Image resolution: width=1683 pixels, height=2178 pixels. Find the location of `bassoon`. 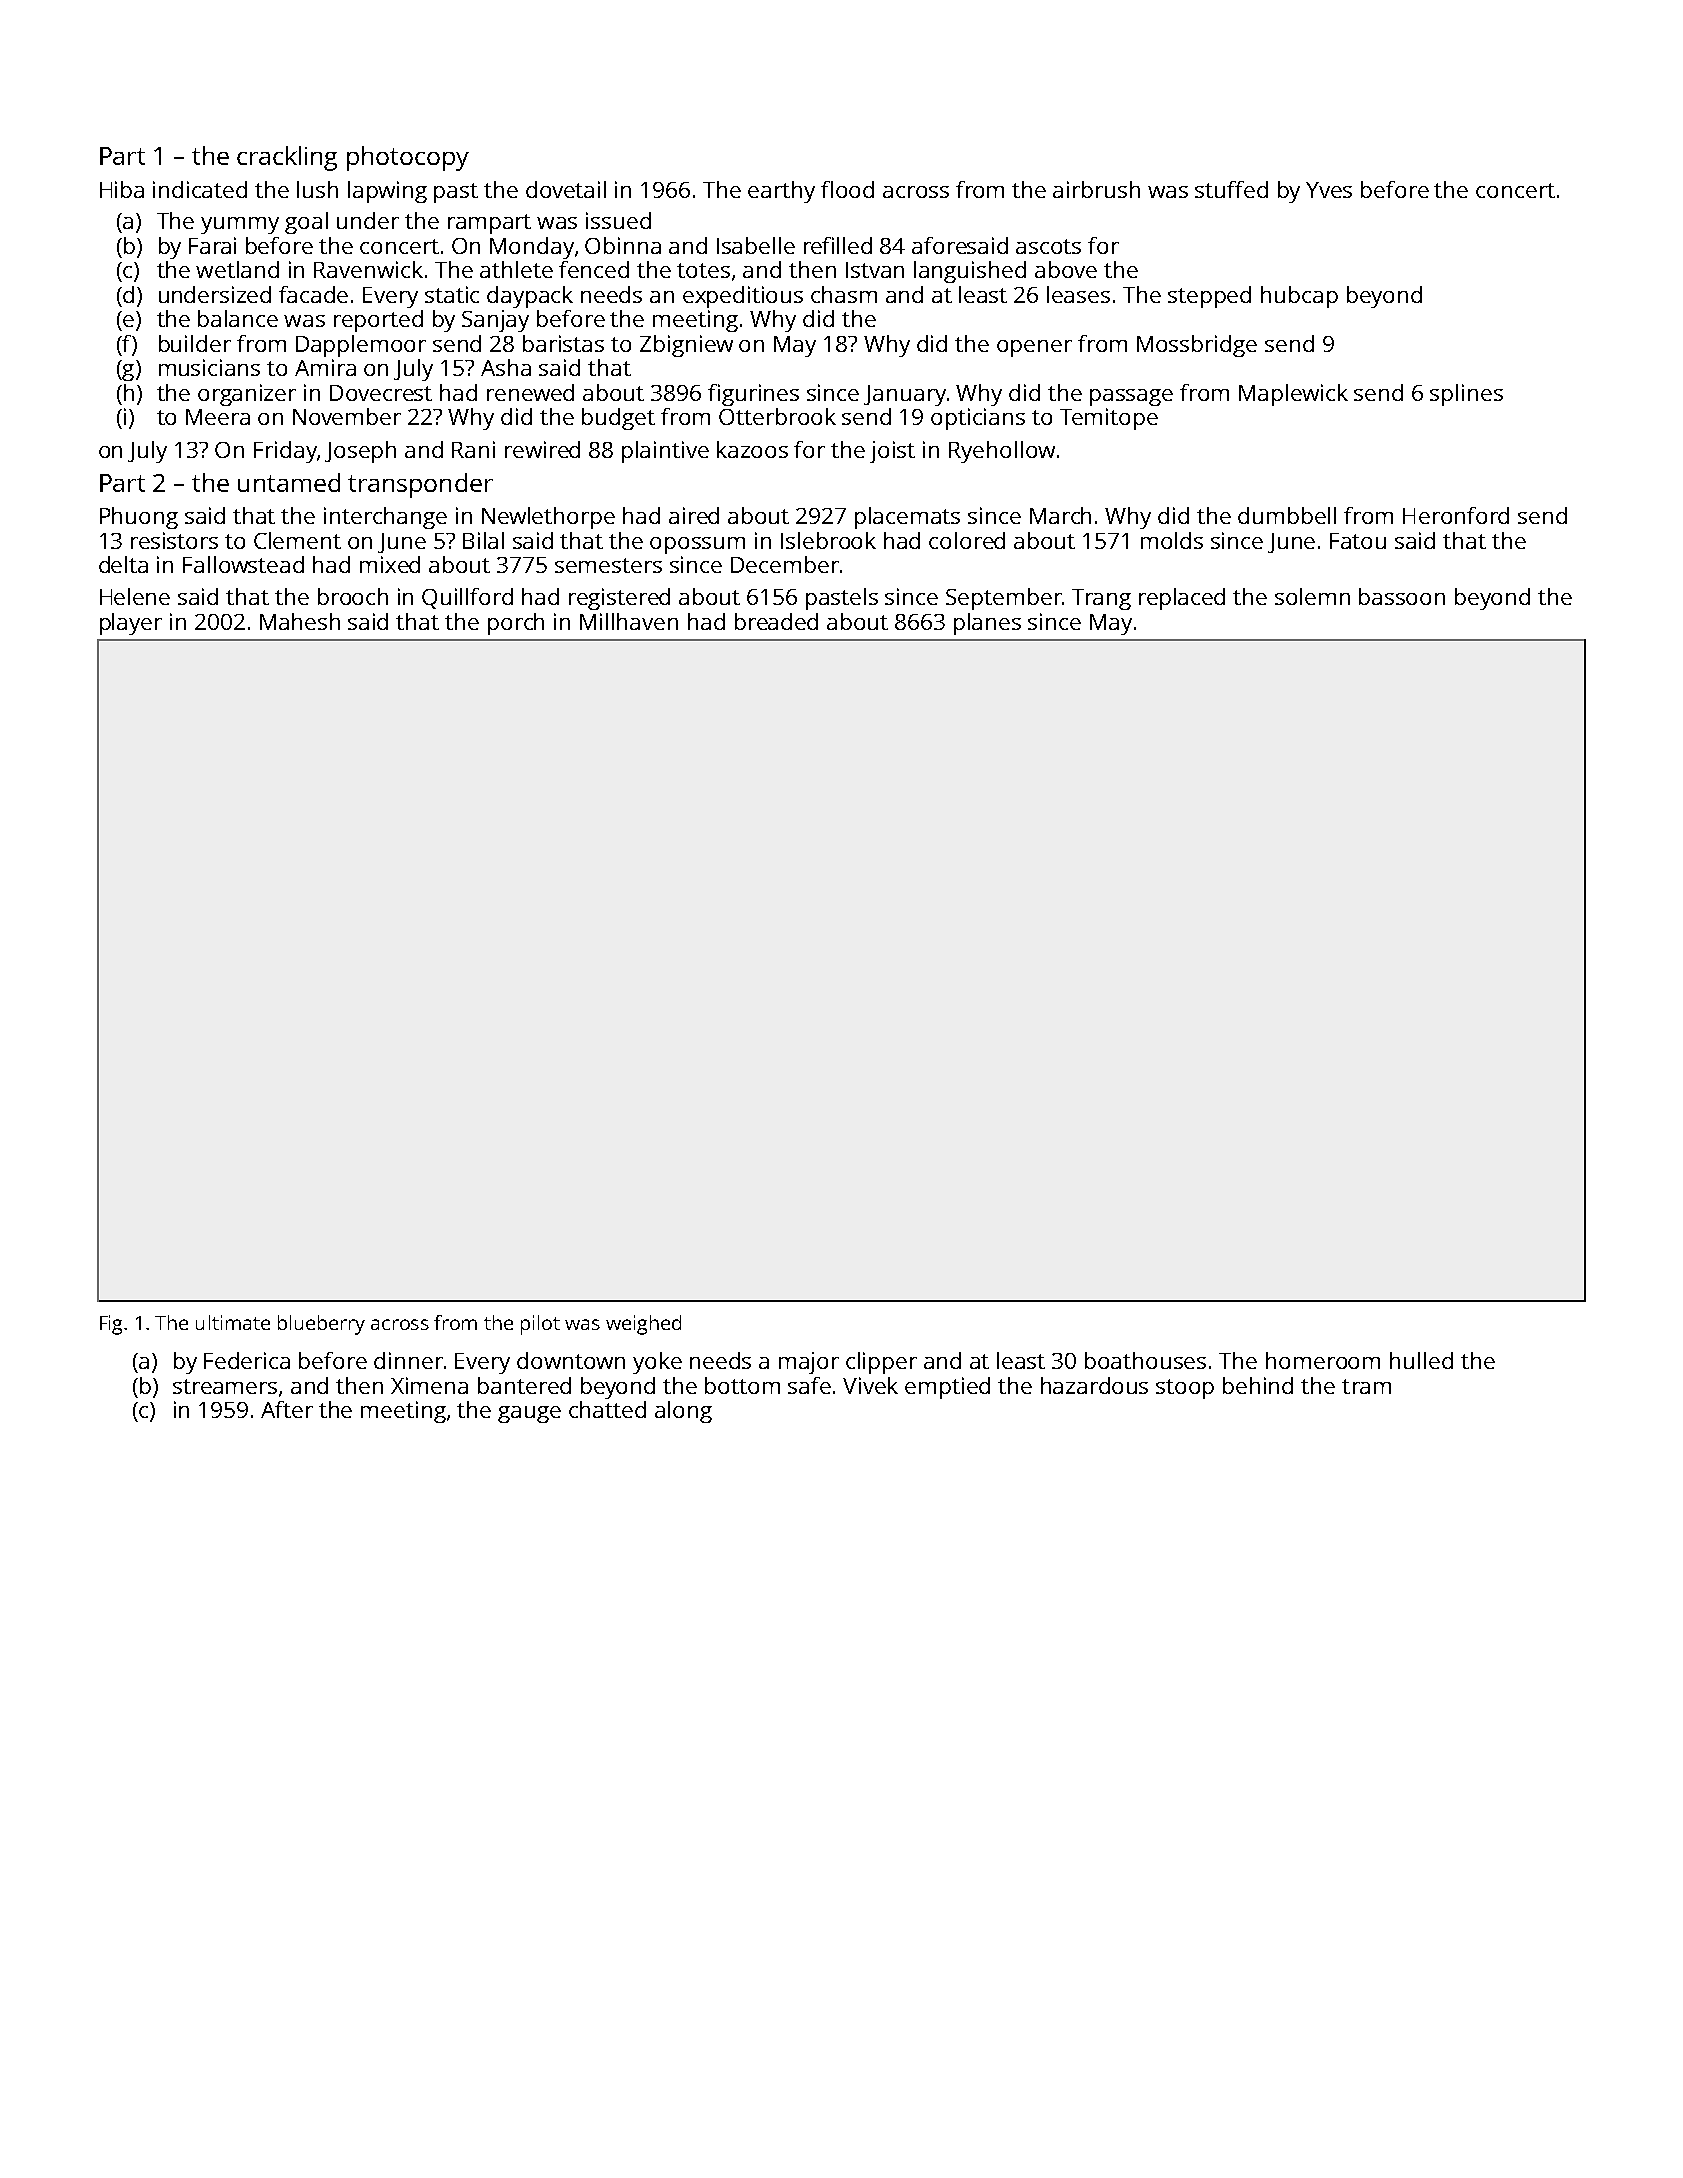

bassoon is located at coordinates (1402, 596).
